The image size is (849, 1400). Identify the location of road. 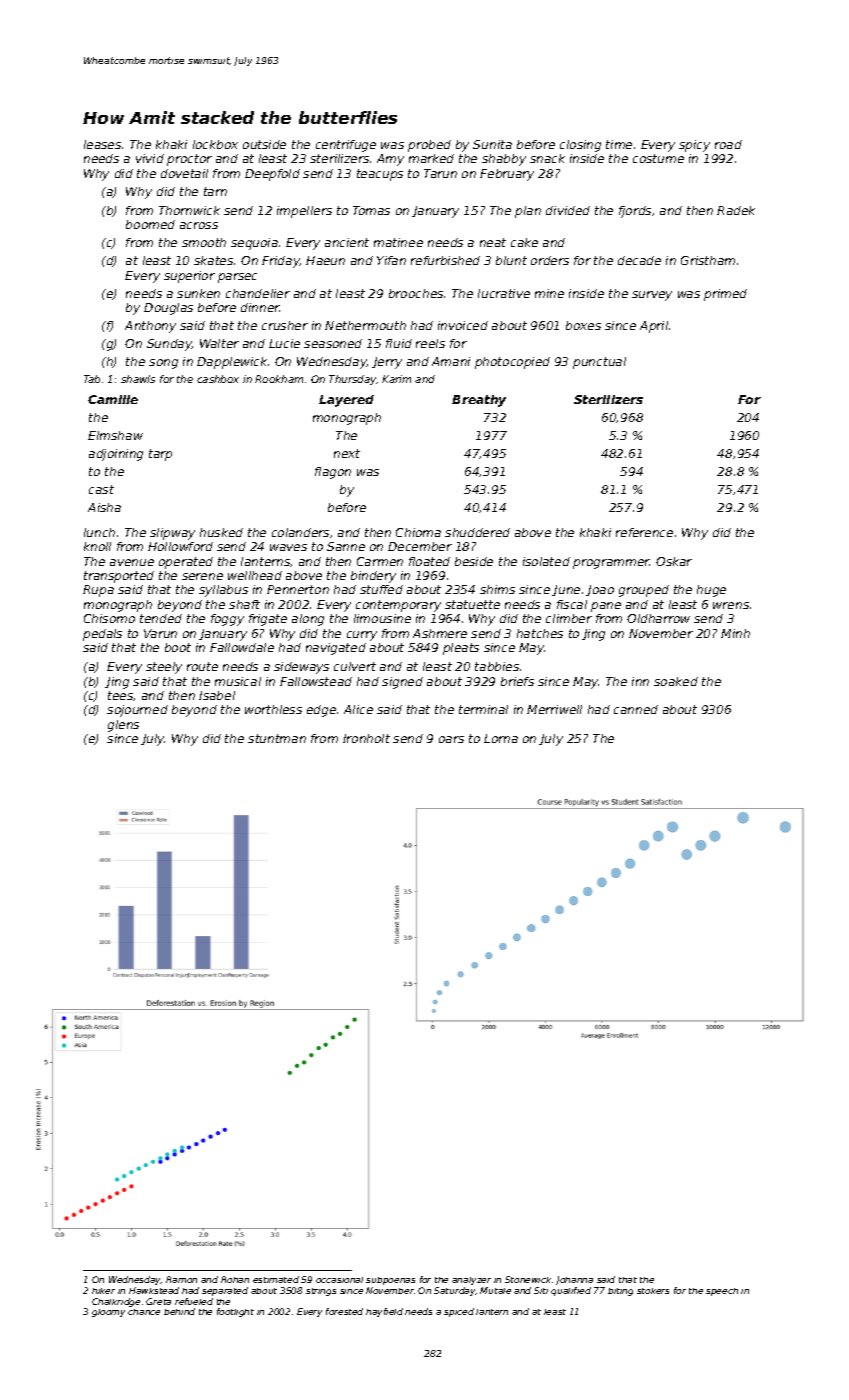
(728, 144).
